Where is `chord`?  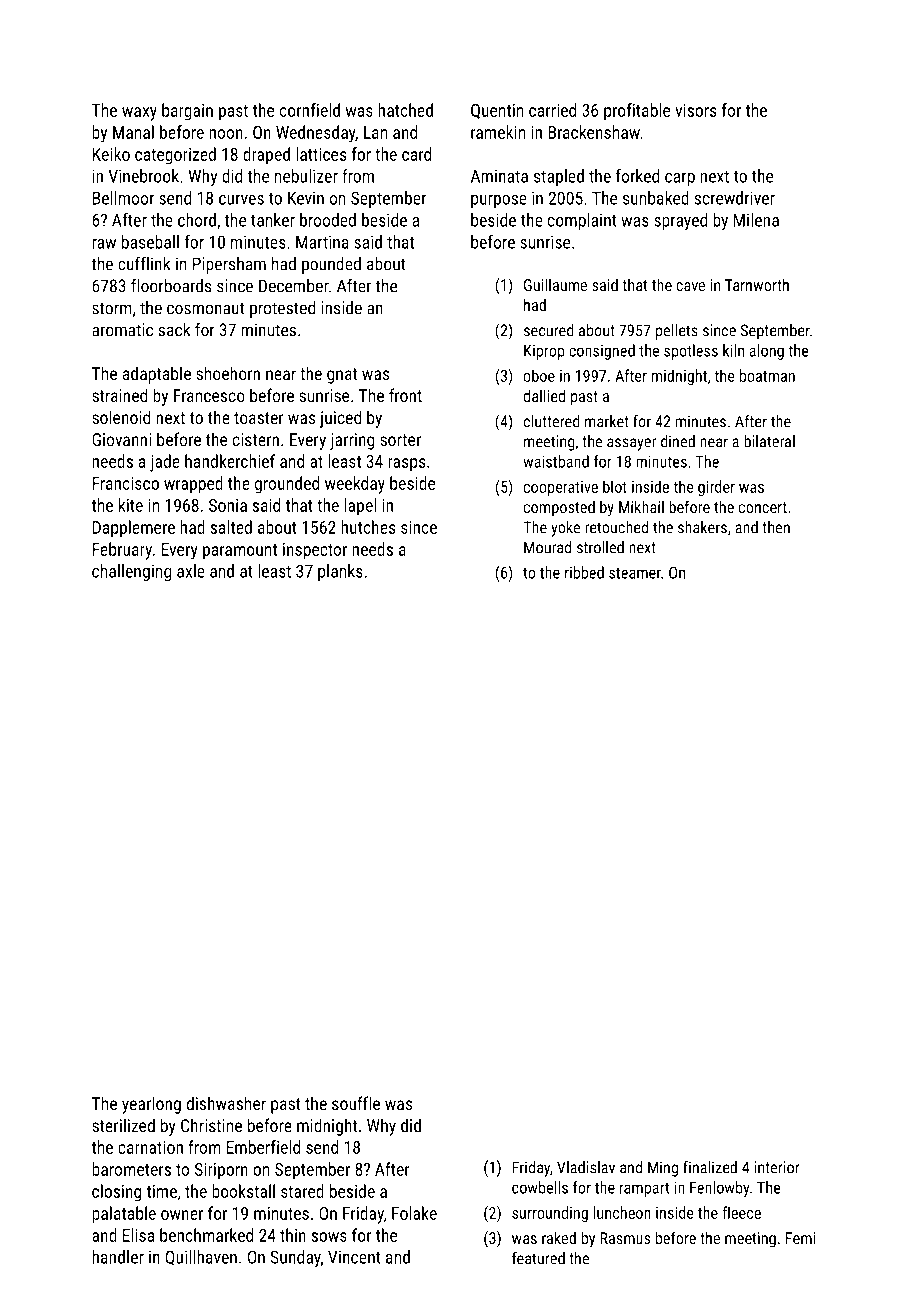
chord is located at coordinates (197, 220).
